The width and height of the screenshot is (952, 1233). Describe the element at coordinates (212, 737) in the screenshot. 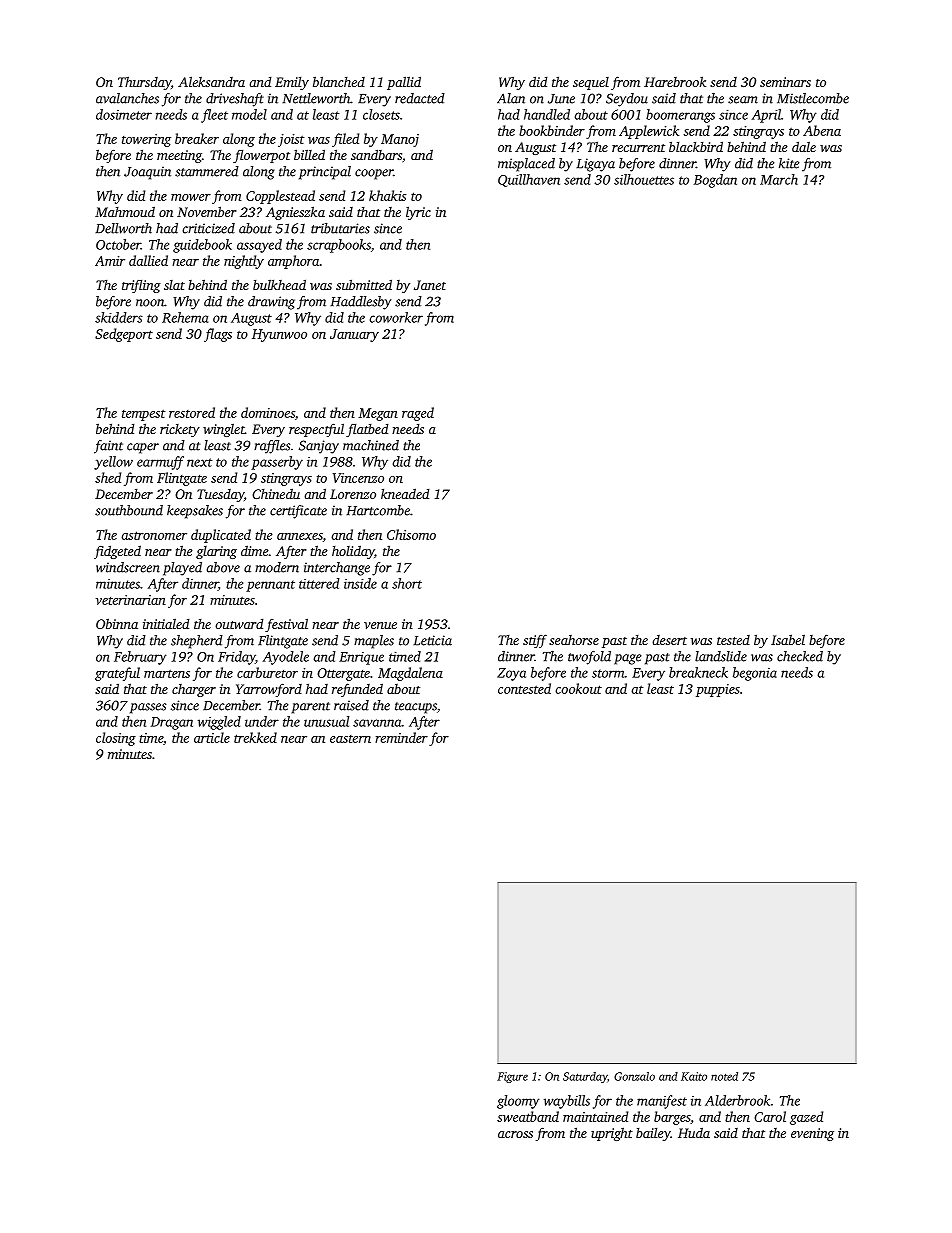

I see `article` at that location.
